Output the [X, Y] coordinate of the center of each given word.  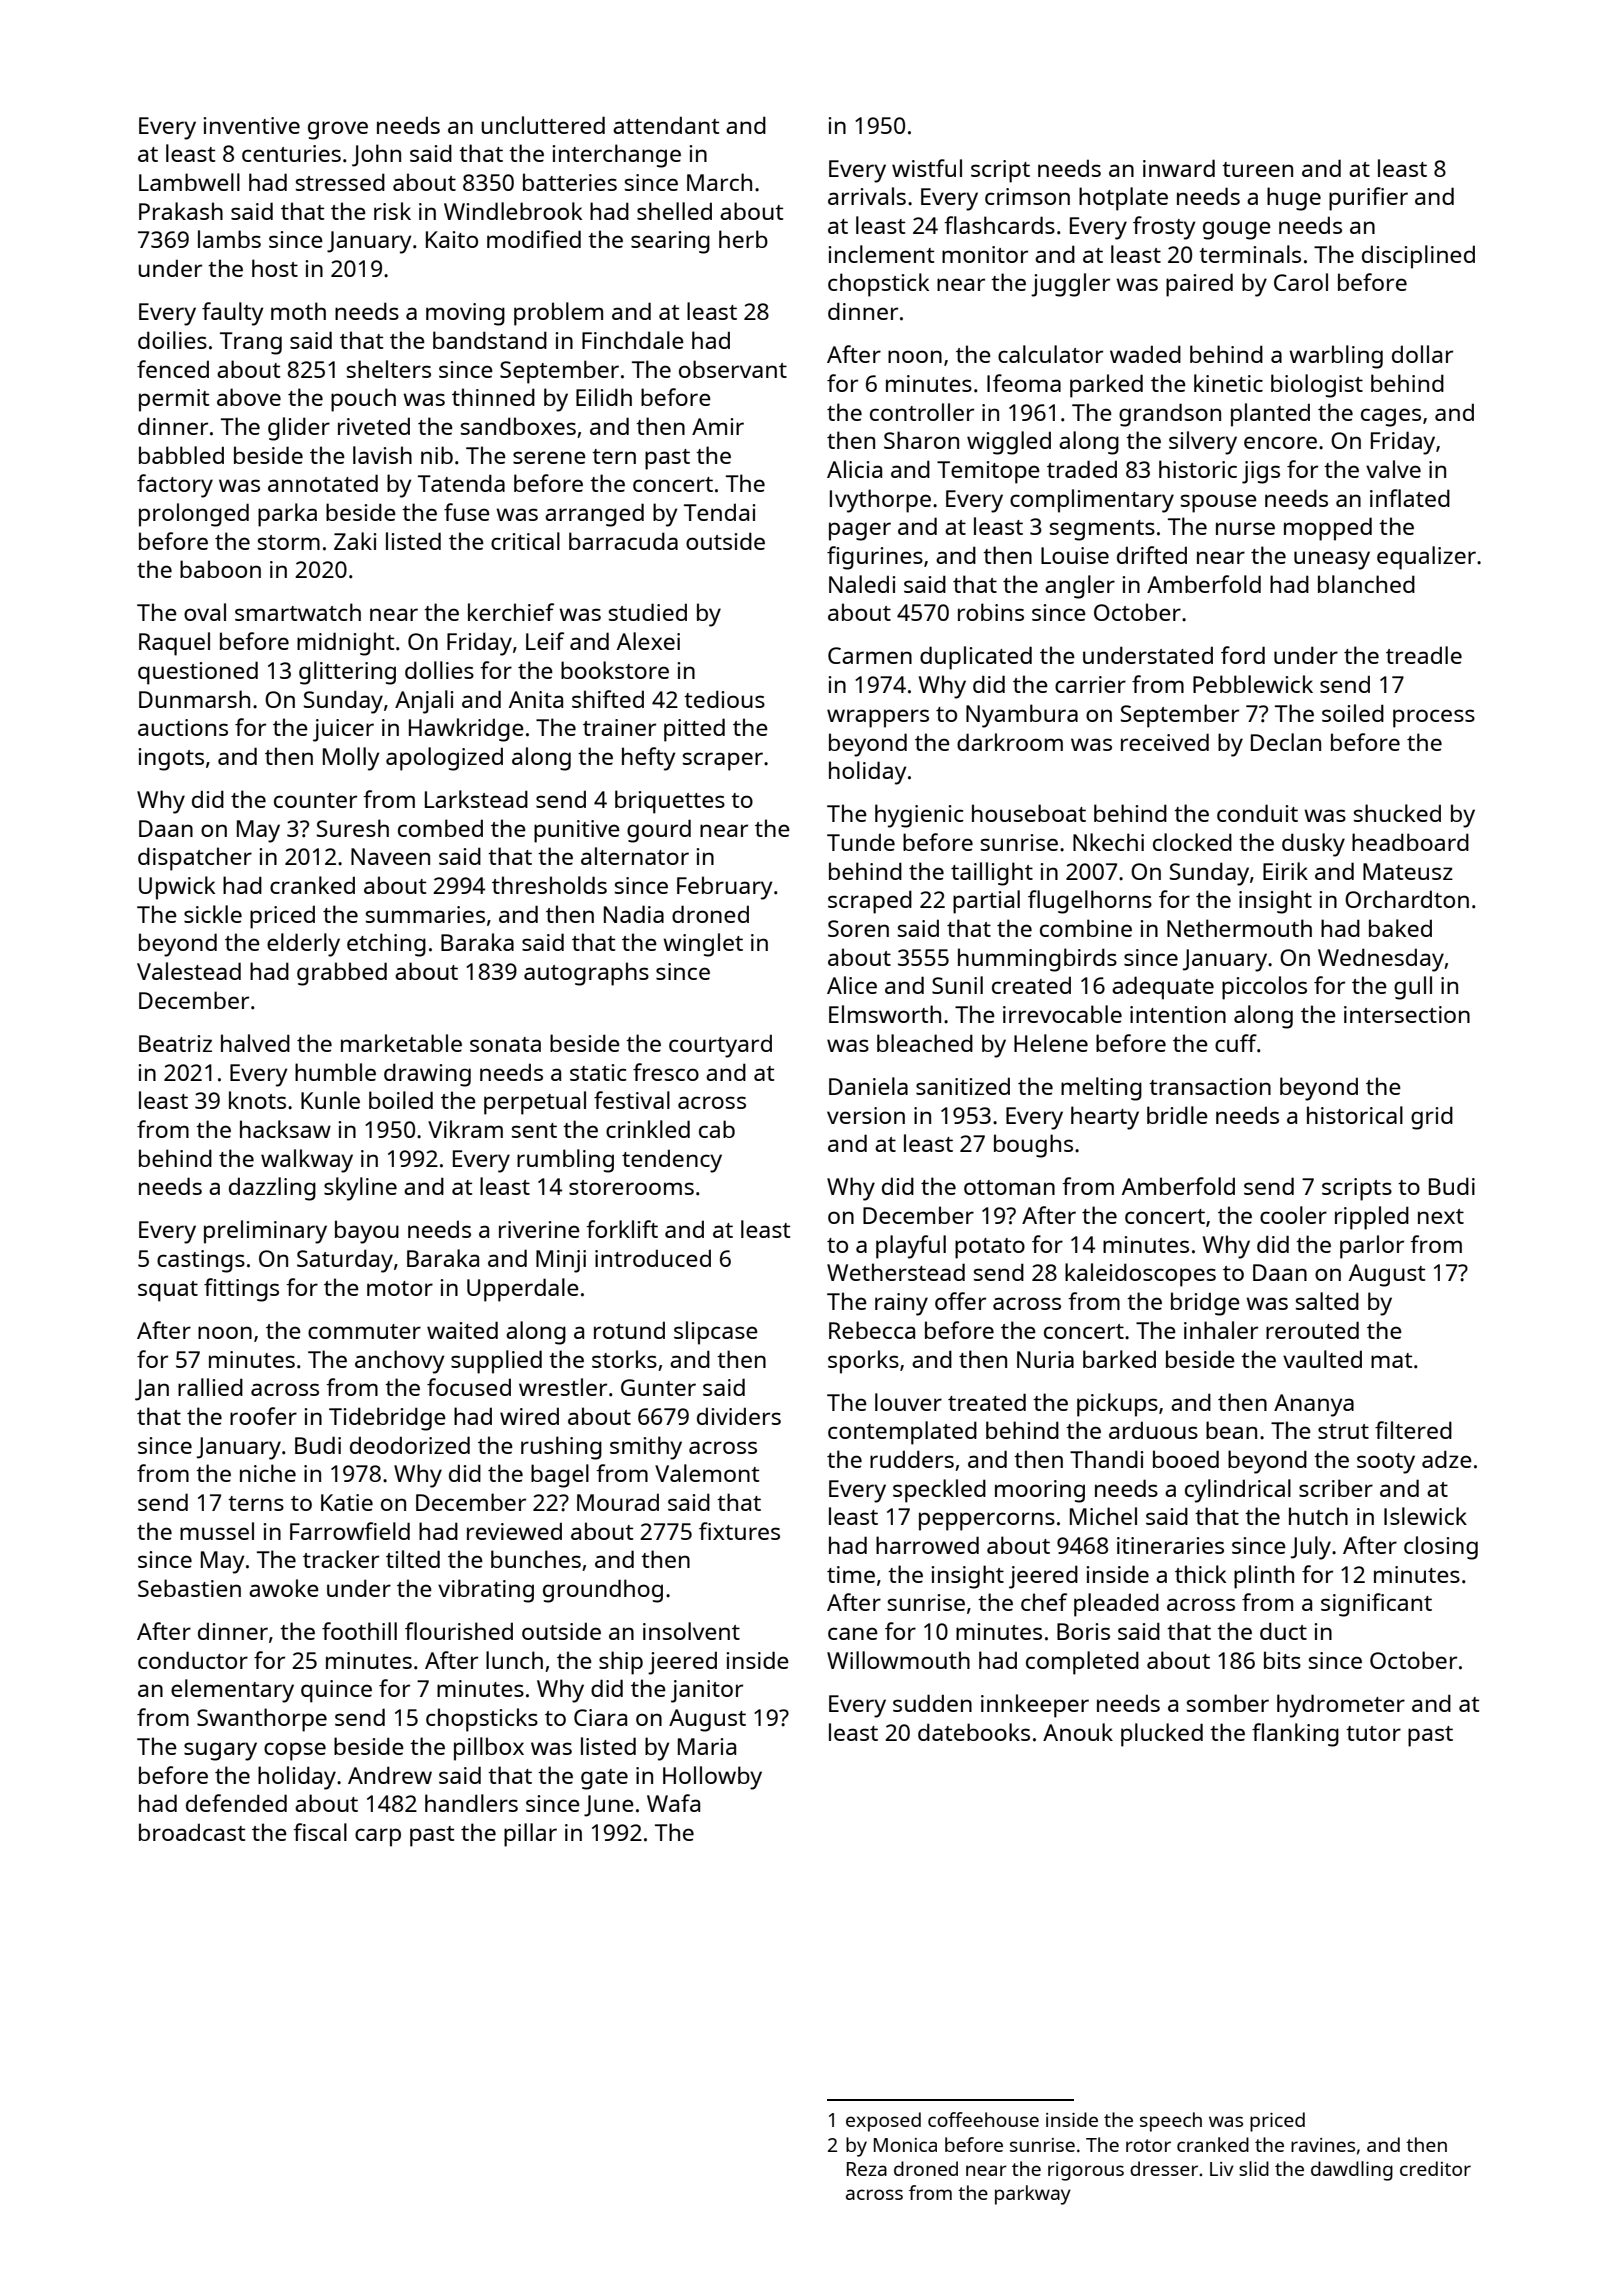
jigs [1261, 472]
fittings [241, 1290]
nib [437, 455]
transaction [1210, 1086]
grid [1432, 1118]
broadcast [192, 1832]
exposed [883, 2122]
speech [1171, 2122]
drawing [427, 1075]
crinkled [648, 1129]
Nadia [634, 914]
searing [670, 242]
